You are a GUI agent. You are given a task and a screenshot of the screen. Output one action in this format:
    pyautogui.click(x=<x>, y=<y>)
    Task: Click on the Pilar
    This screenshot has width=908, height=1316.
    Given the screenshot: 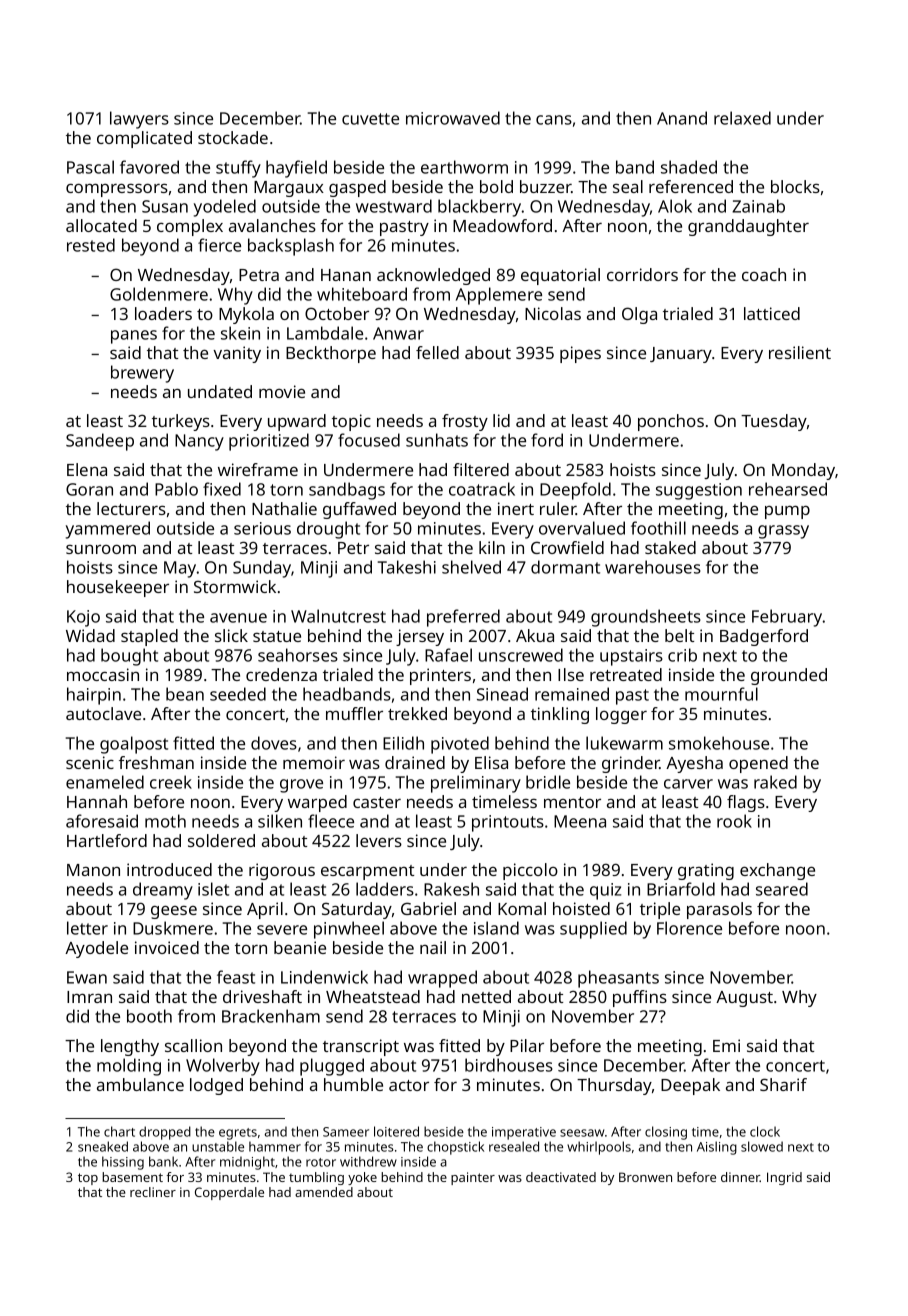 What is the action you would take?
    pyautogui.click(x=527, y=1045)
